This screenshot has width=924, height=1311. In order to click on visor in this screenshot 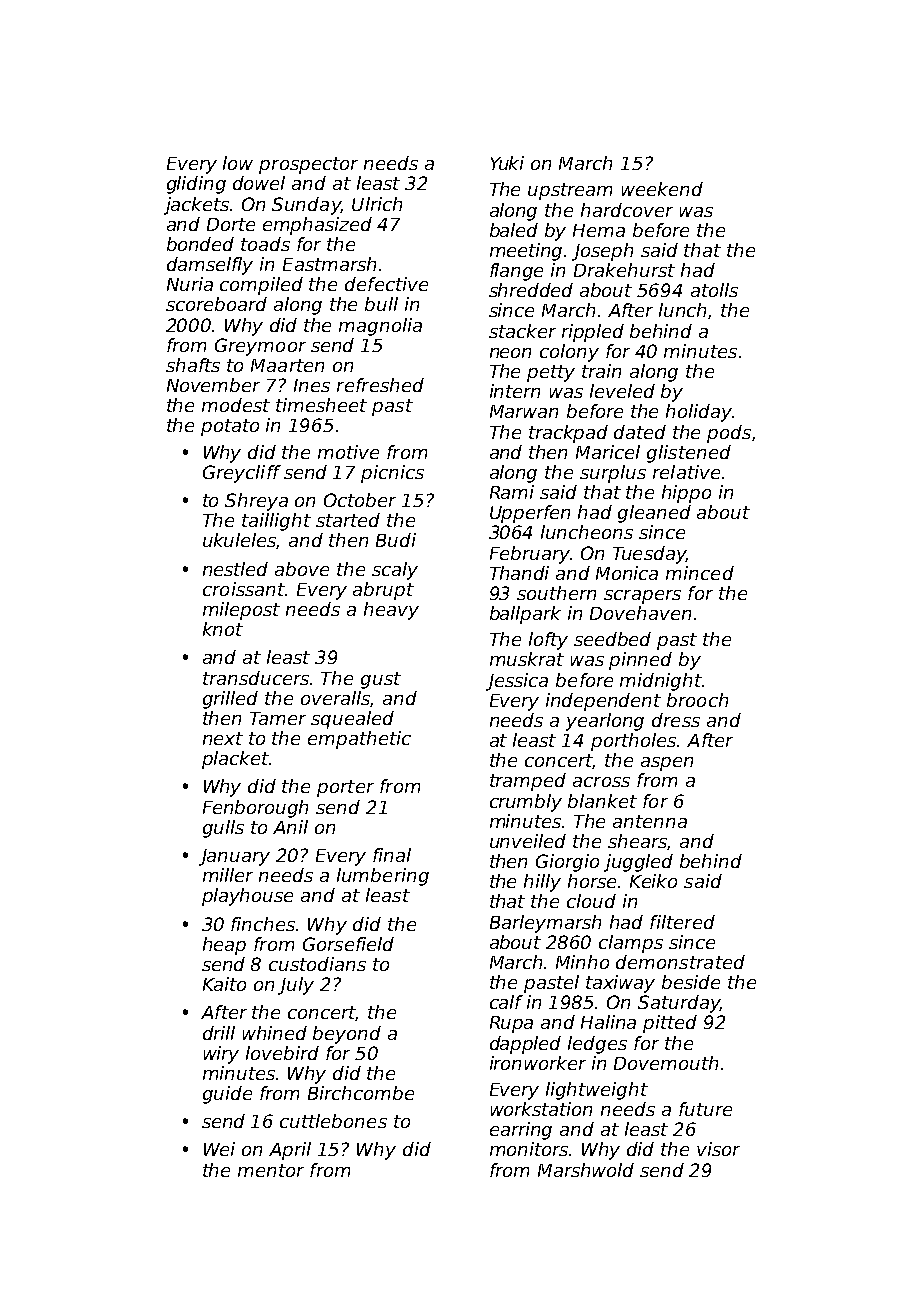, I will do `click(718, 1149)`.
